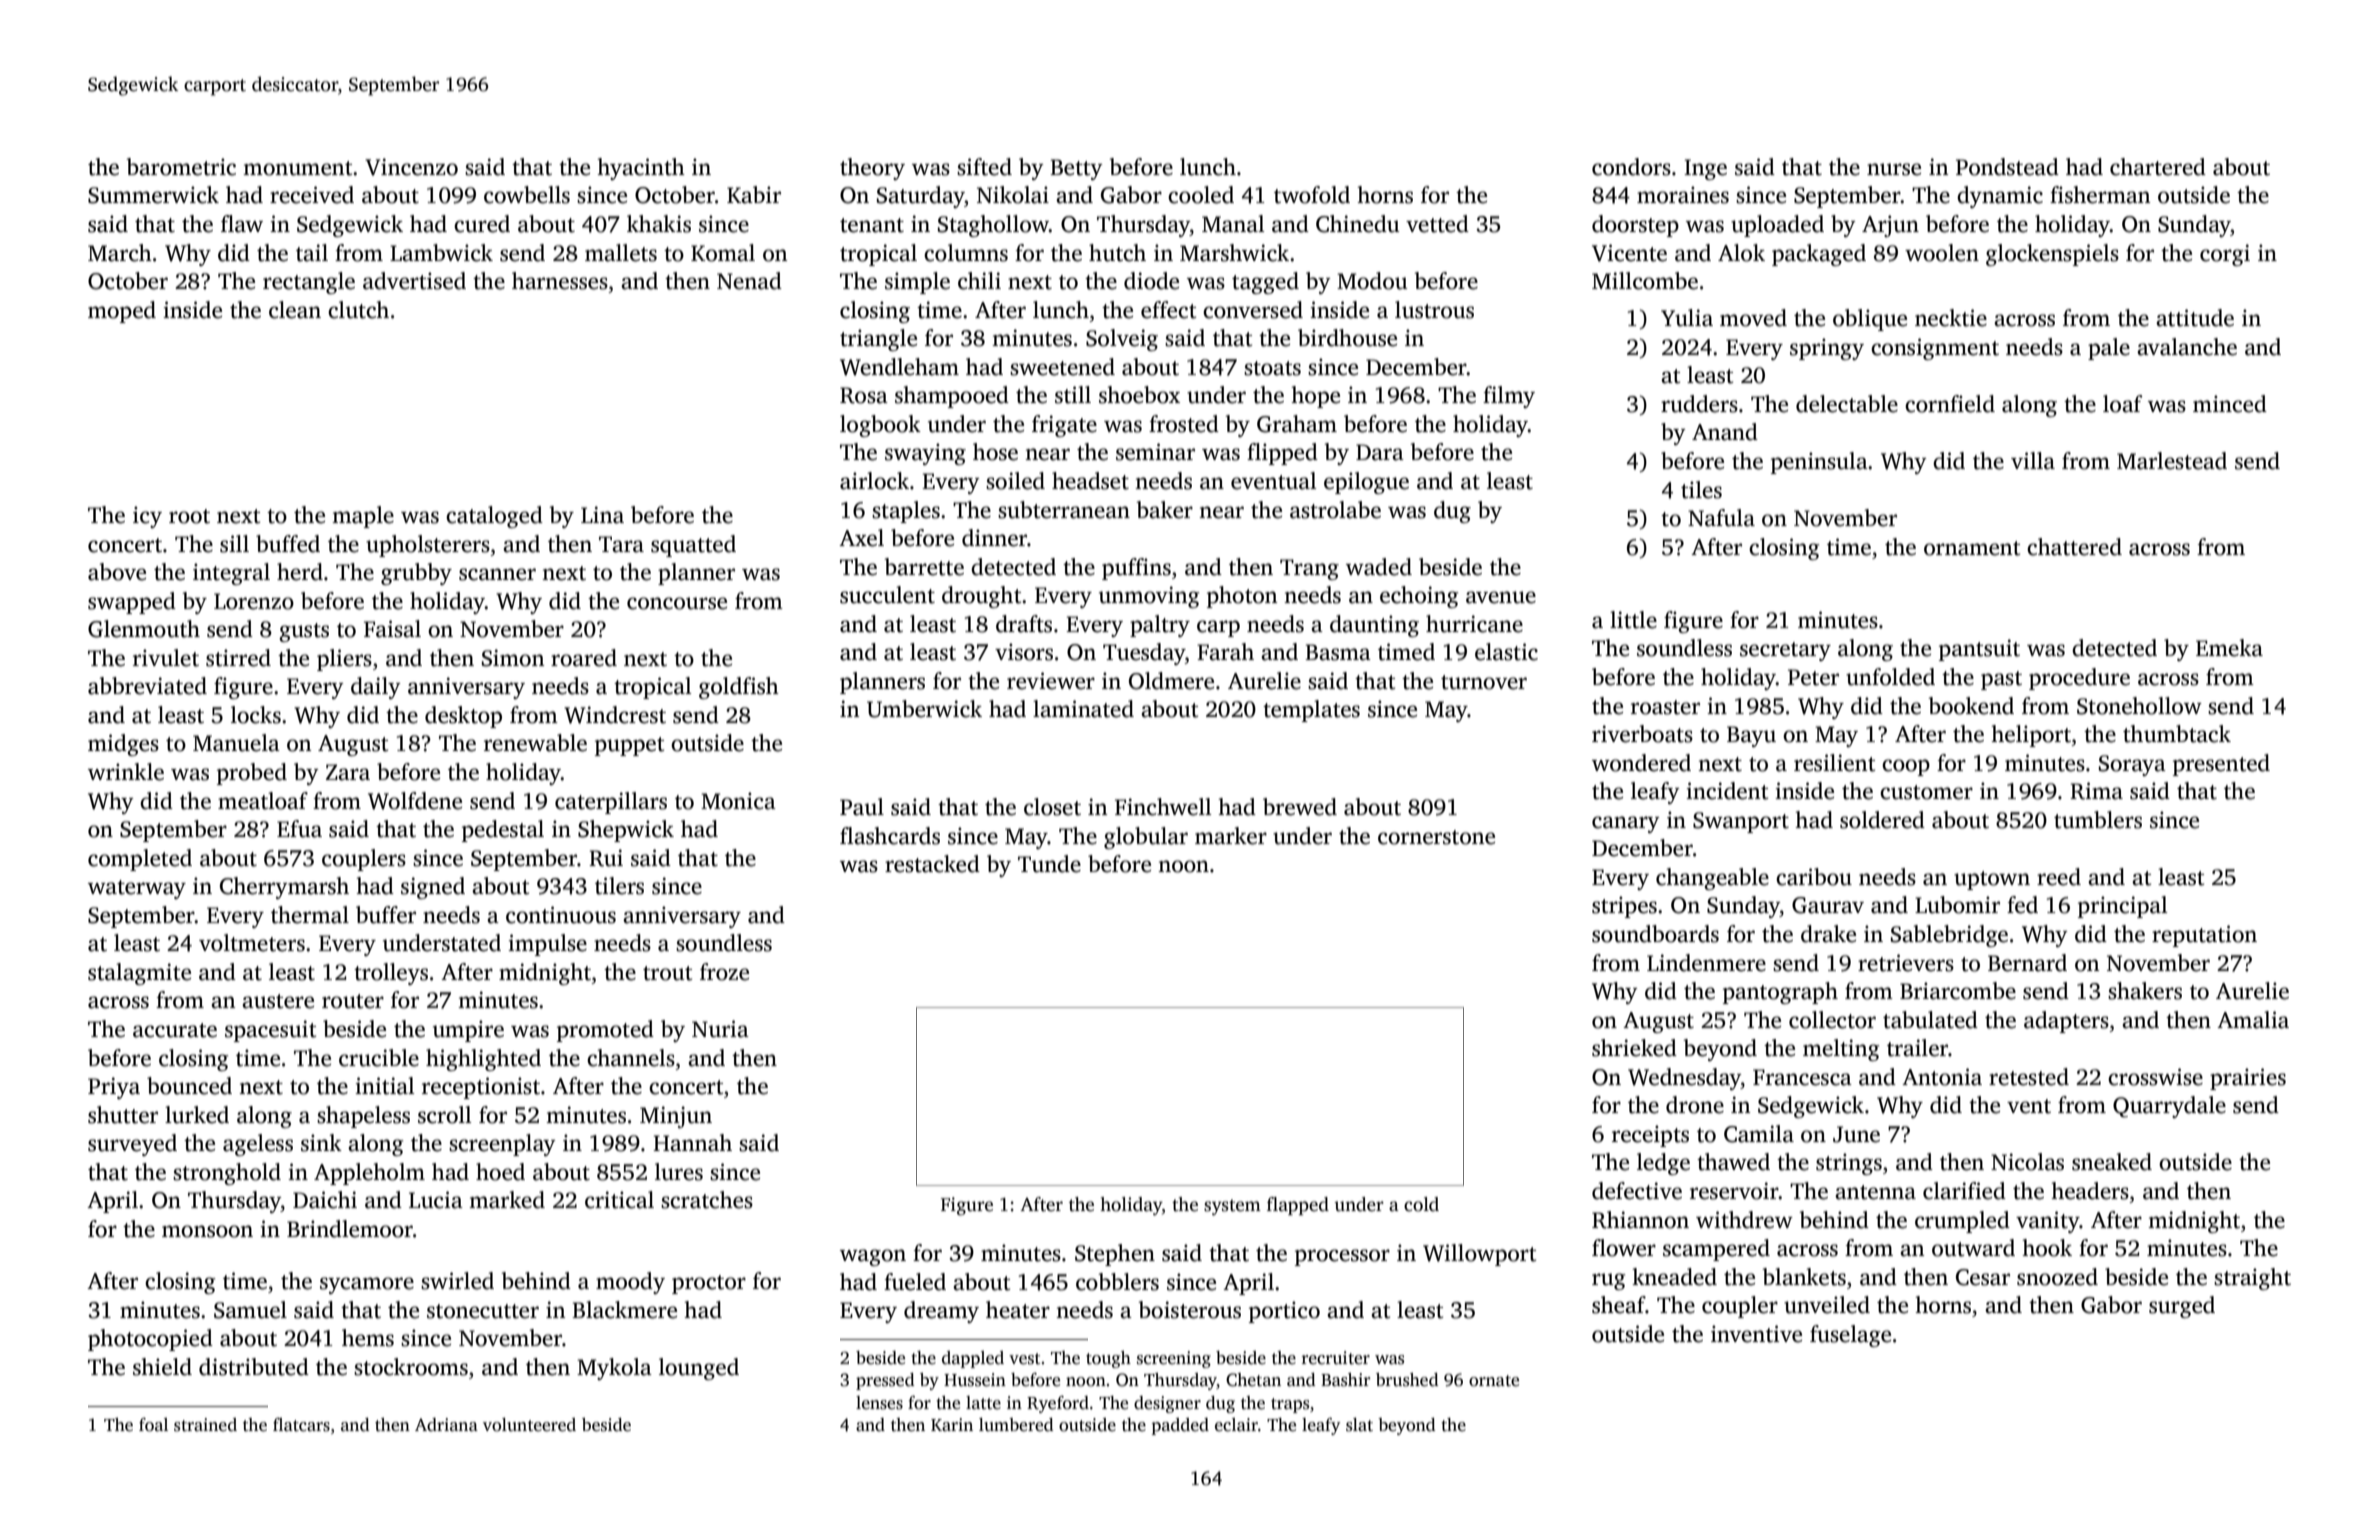  What do you see at coordinates (150, 1340) in the document?
I see `photocopied` at bounding box center [150, 1340].
